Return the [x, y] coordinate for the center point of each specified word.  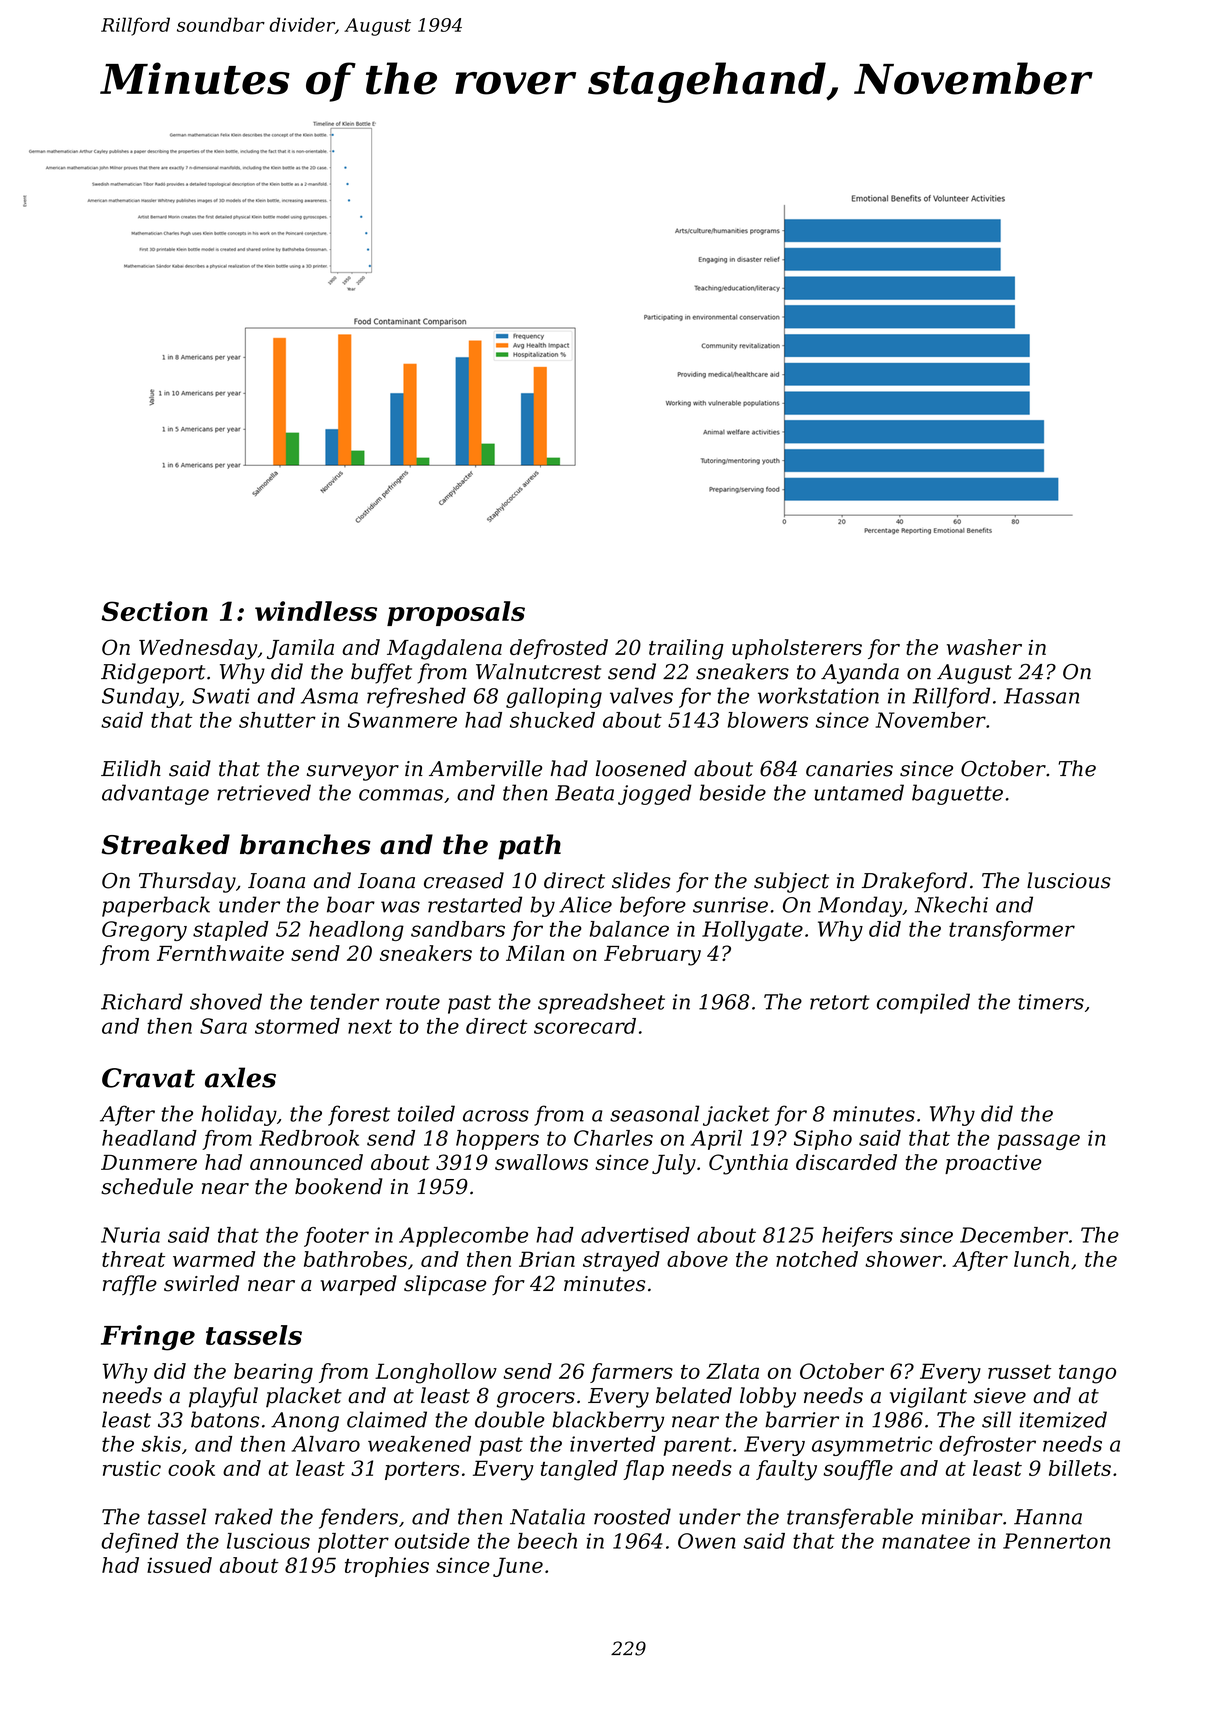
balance [629, 929]
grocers [536, 1400]
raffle [130, 1285]
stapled [230, 931]
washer [984, 647]
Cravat [148, 1078]
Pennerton [1056, 1541]
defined [140, 1543]
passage [1038, 1142]
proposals [456, 613]
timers [1051, 1002]
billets [1080, 1468]
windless [316, 611]
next [370, 1026]
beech [547, 1541]
